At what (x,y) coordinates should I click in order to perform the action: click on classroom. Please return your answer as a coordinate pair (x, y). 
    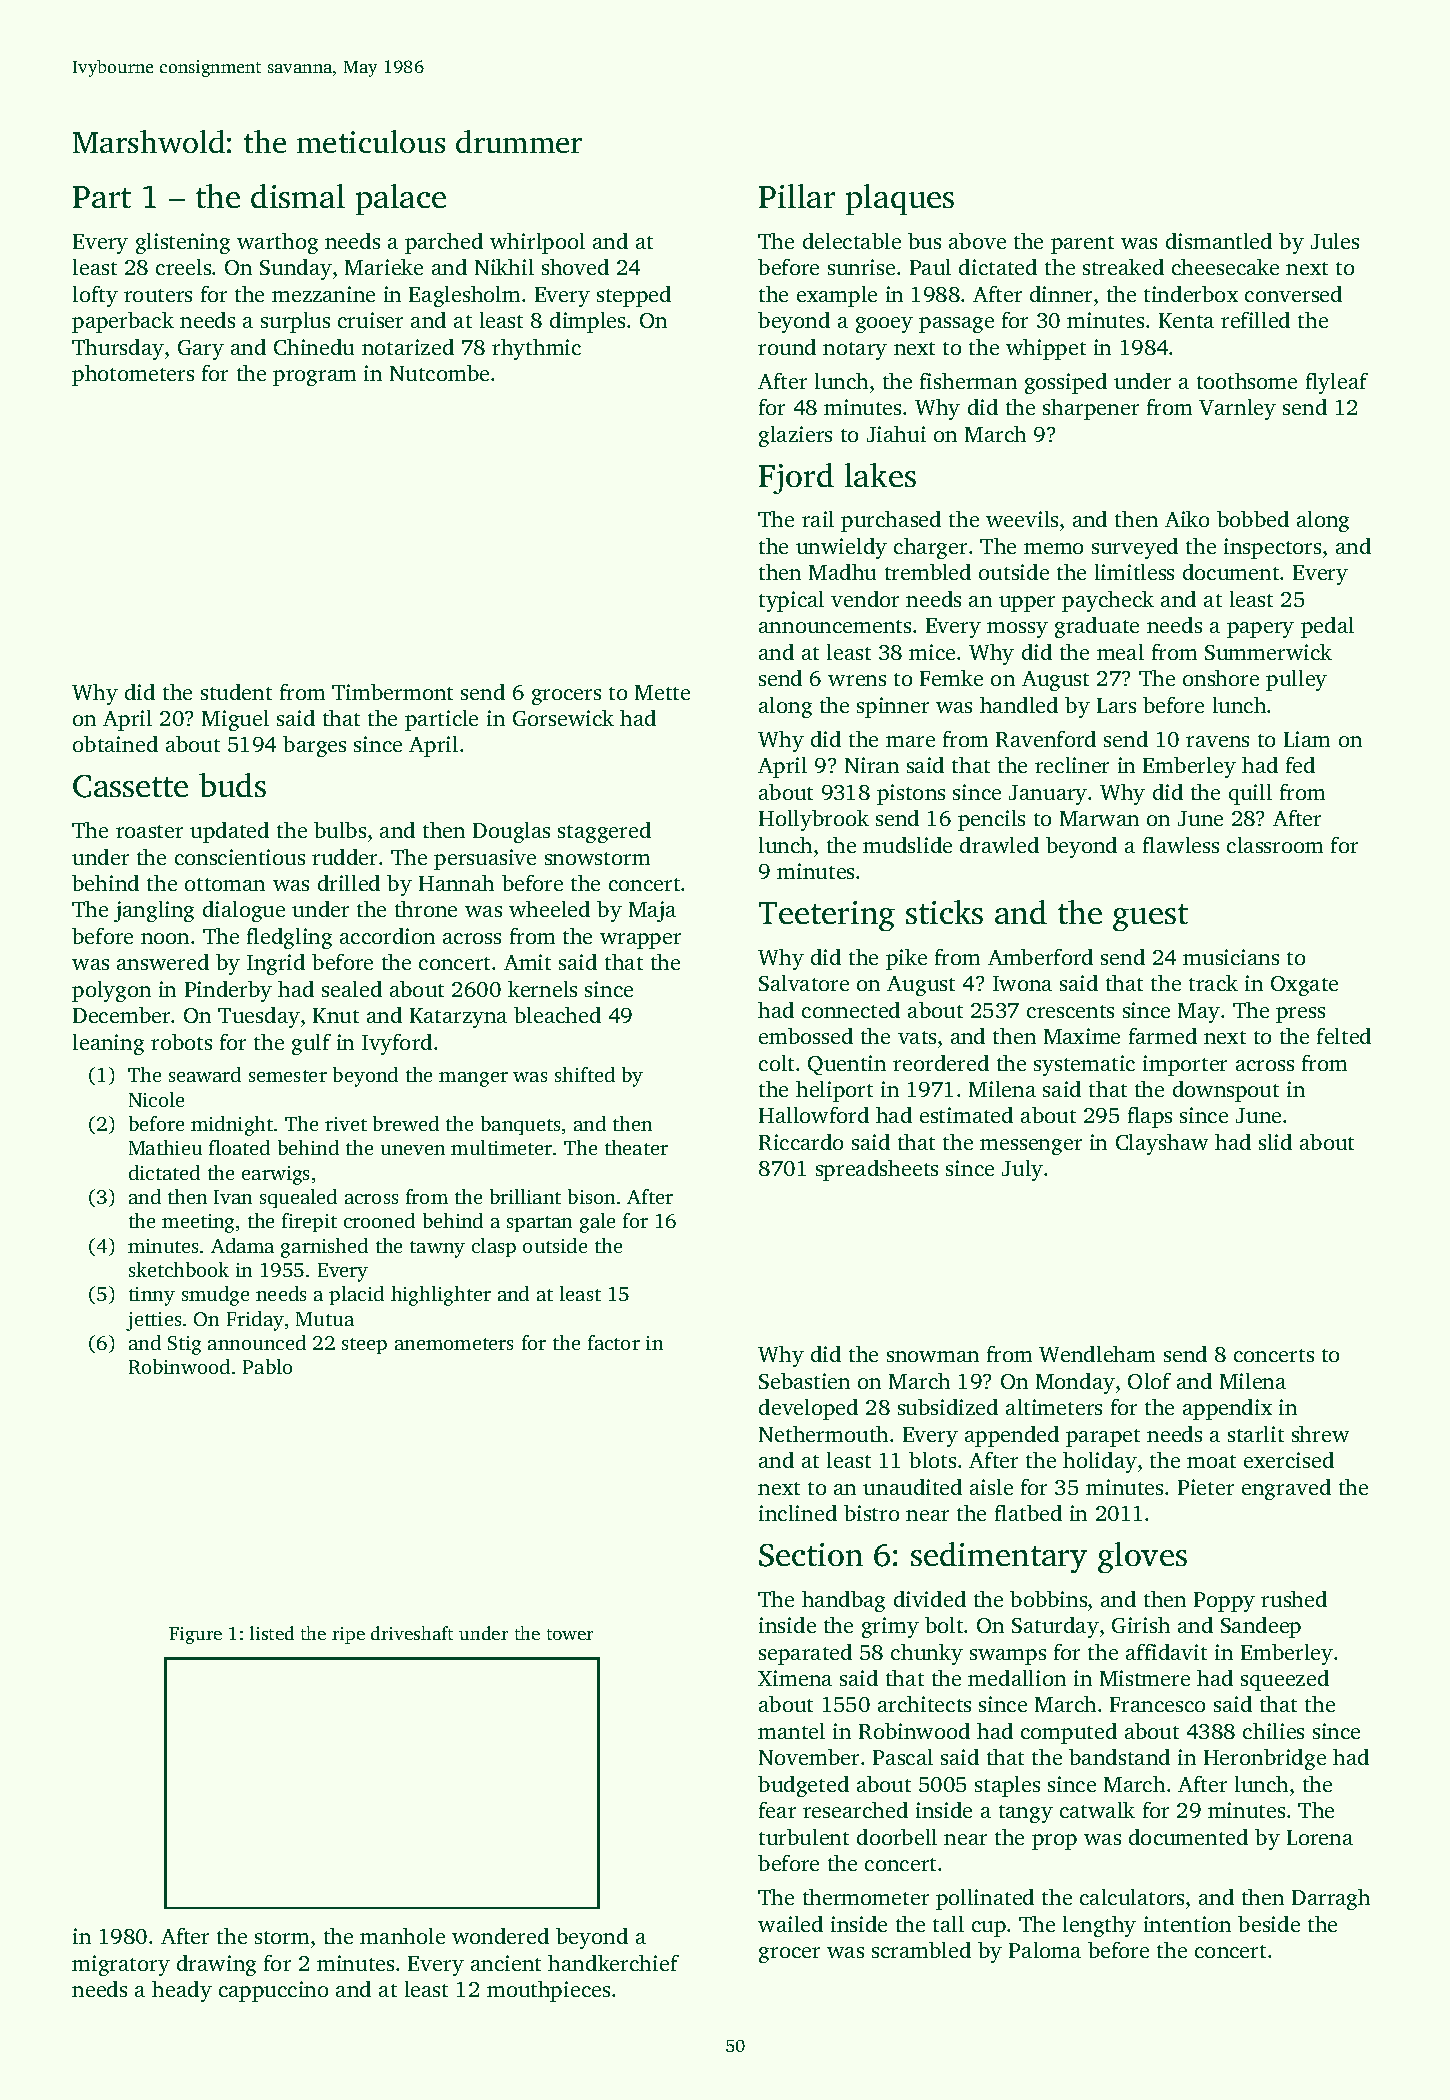
    Looking at the image, I should click on (1275, 845).
